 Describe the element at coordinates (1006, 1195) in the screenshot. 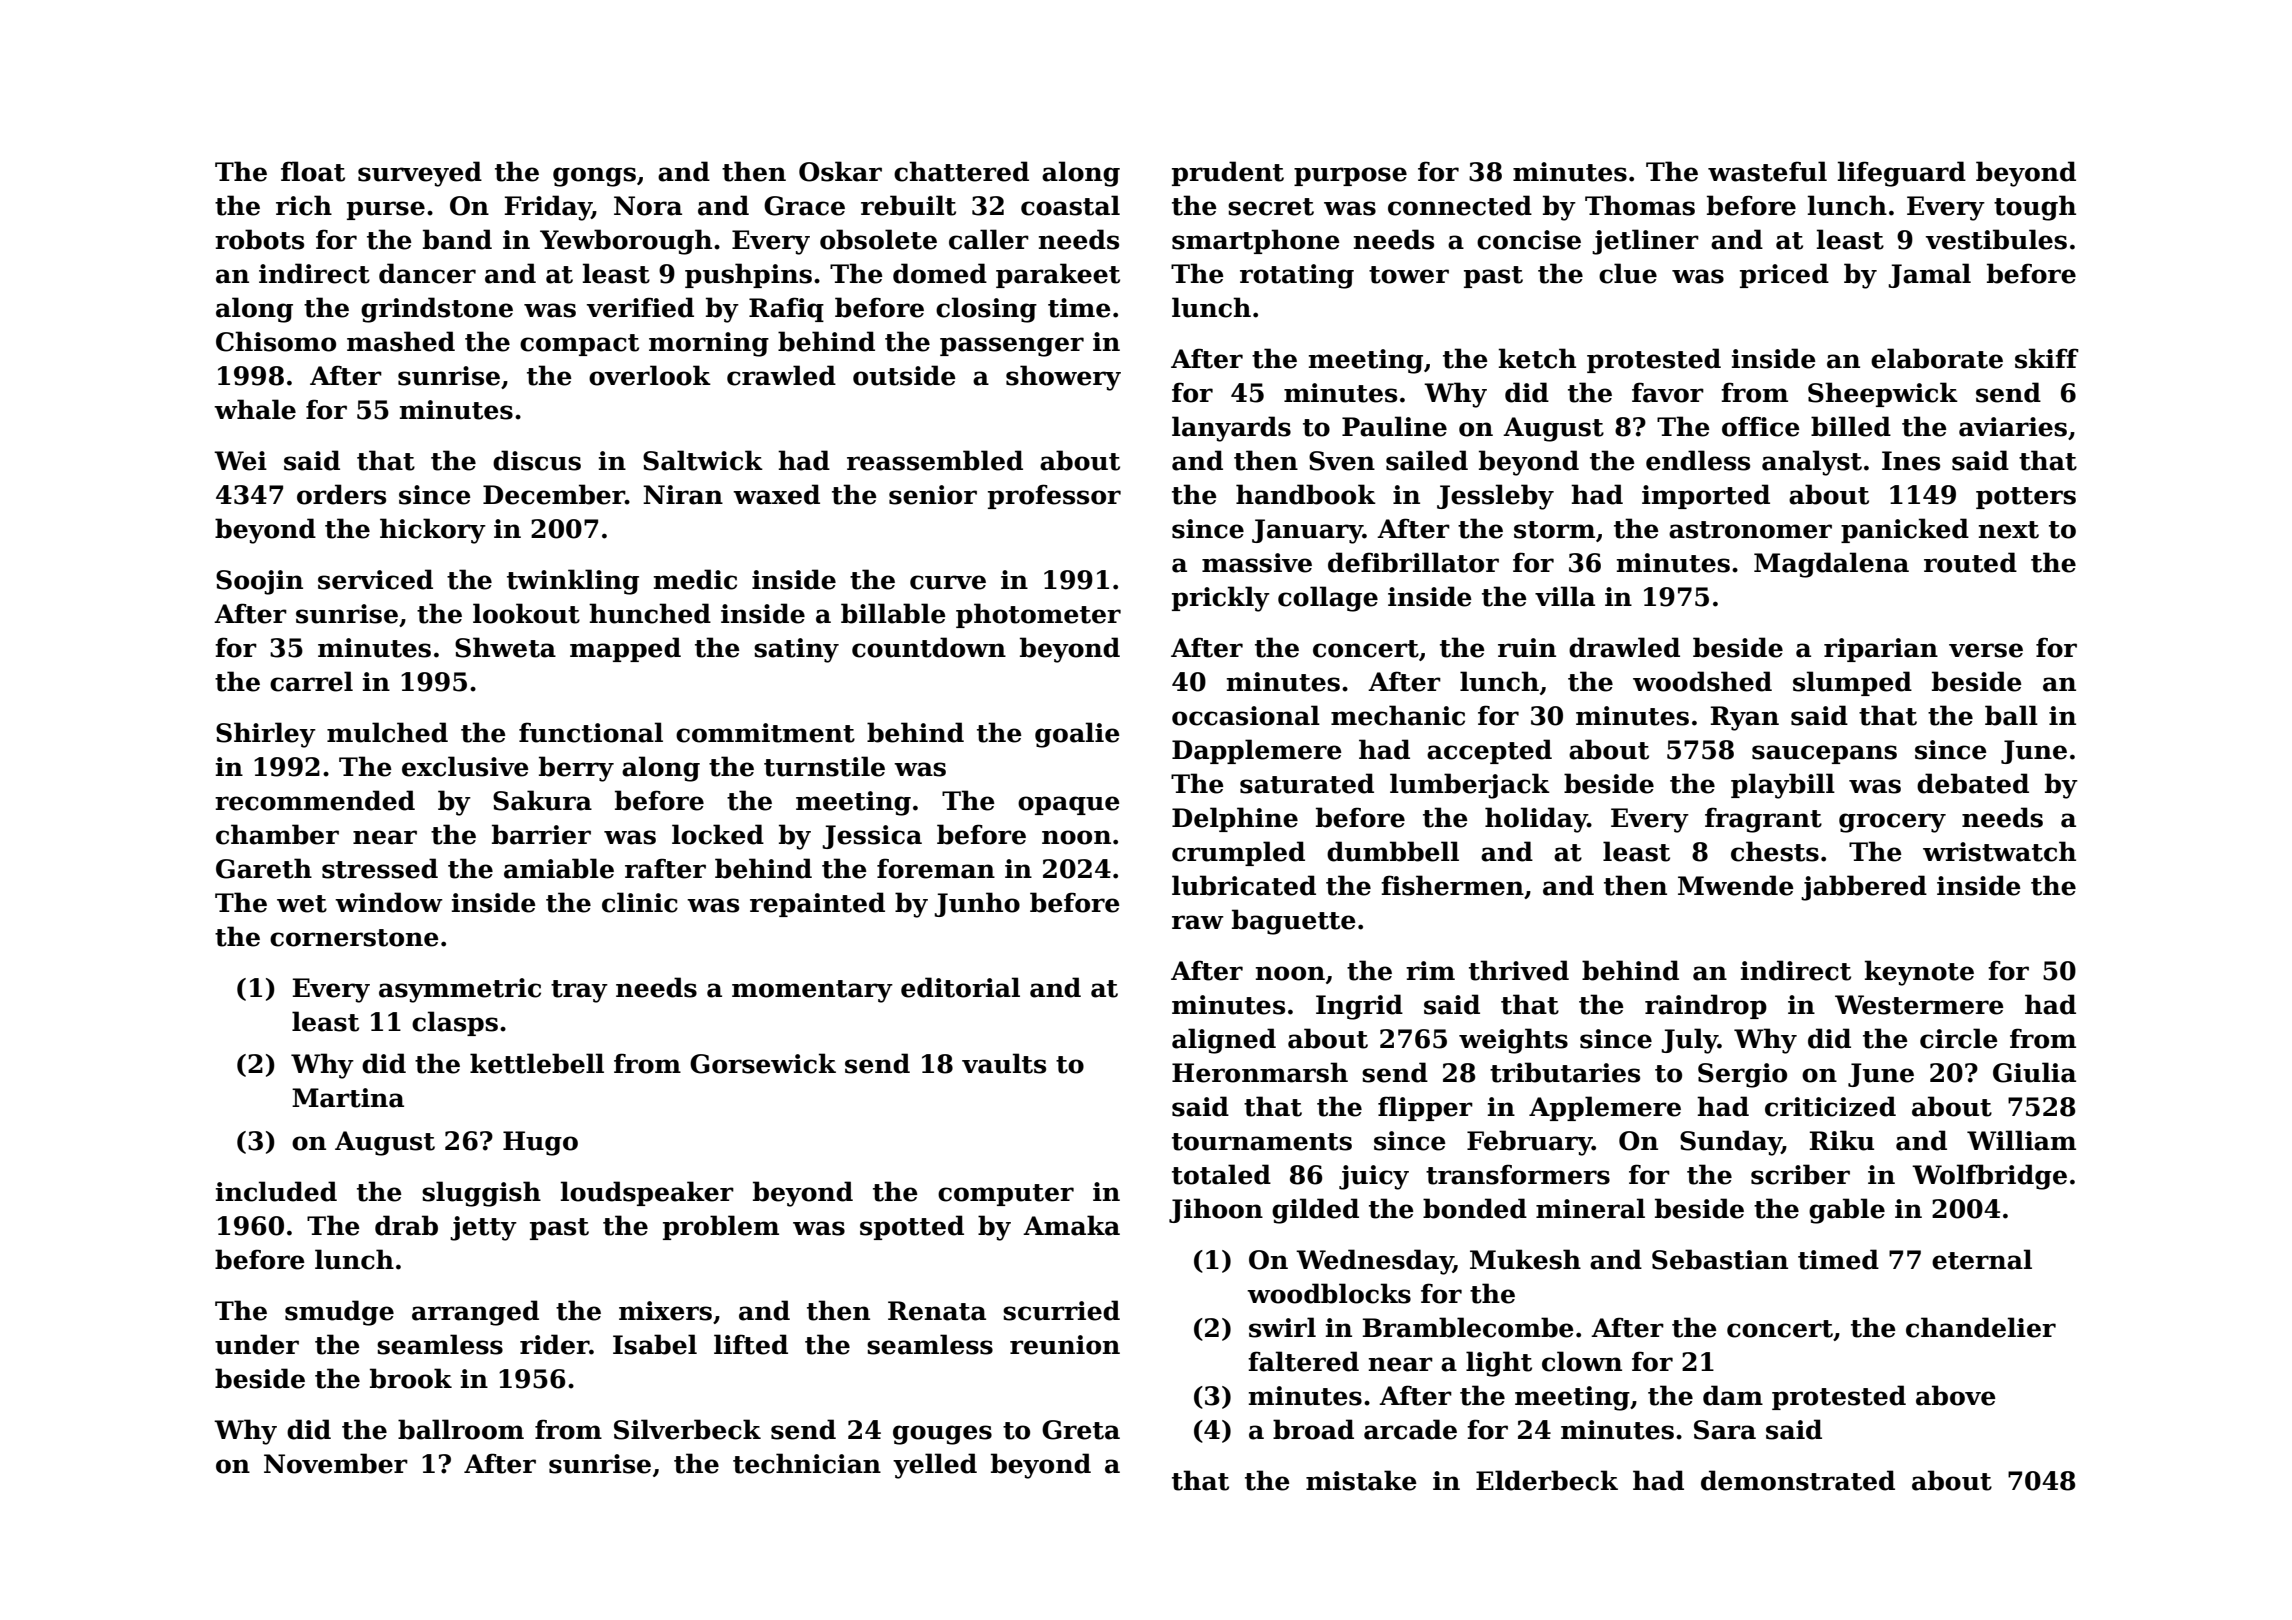

I see `computer` at that location.
